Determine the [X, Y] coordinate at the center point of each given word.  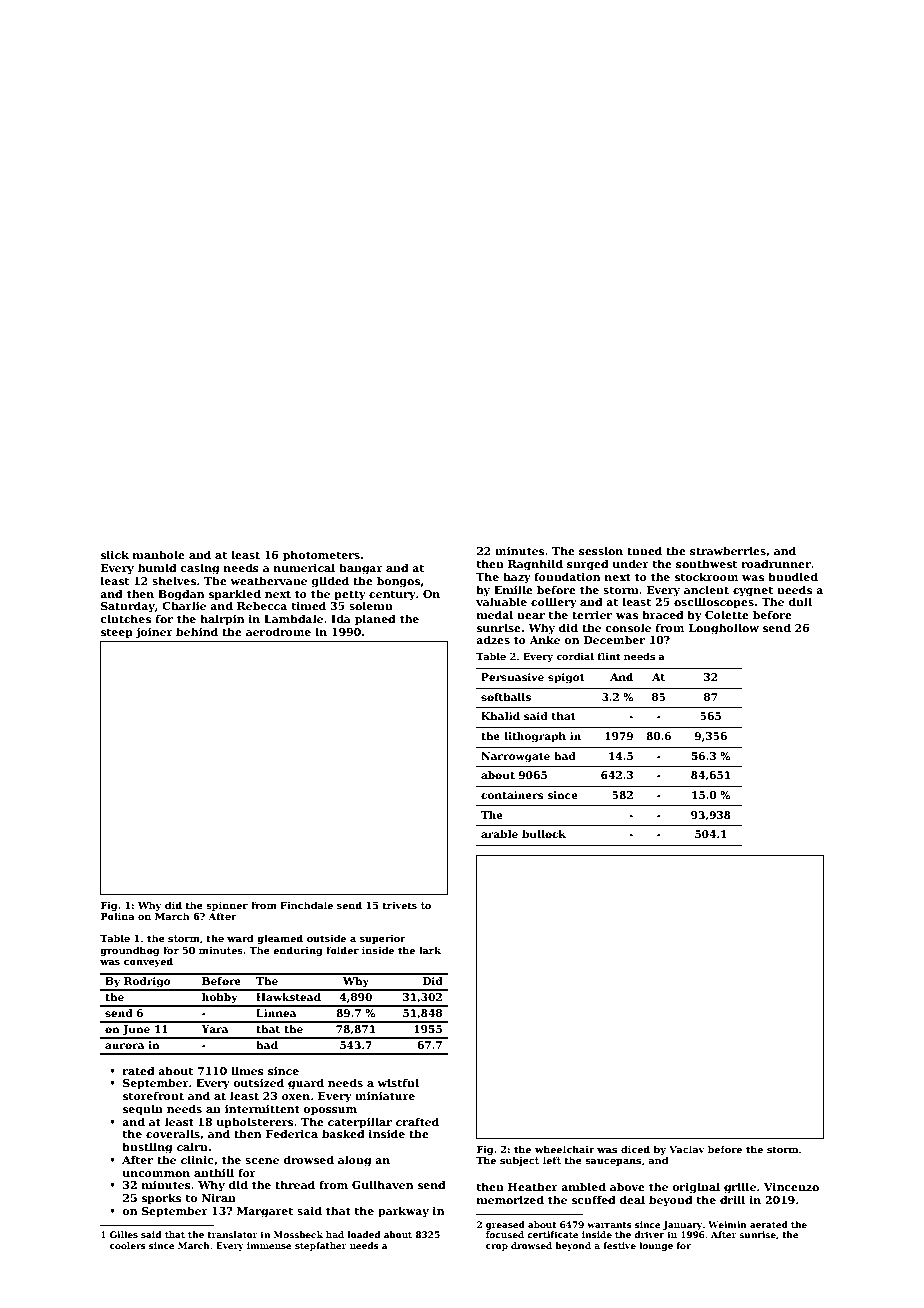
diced [635, 1149]
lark [430, 950]
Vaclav [687, 1149]
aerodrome [278, 631]
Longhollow [724, 629]
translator [232, 1234]
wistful [398, 1082]
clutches [125, 618]
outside [326, 938]
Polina [118, 916]
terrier [592, 615]
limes [247, 1070]
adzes [493, 639]
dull [800, 601]
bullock [544, 834]
